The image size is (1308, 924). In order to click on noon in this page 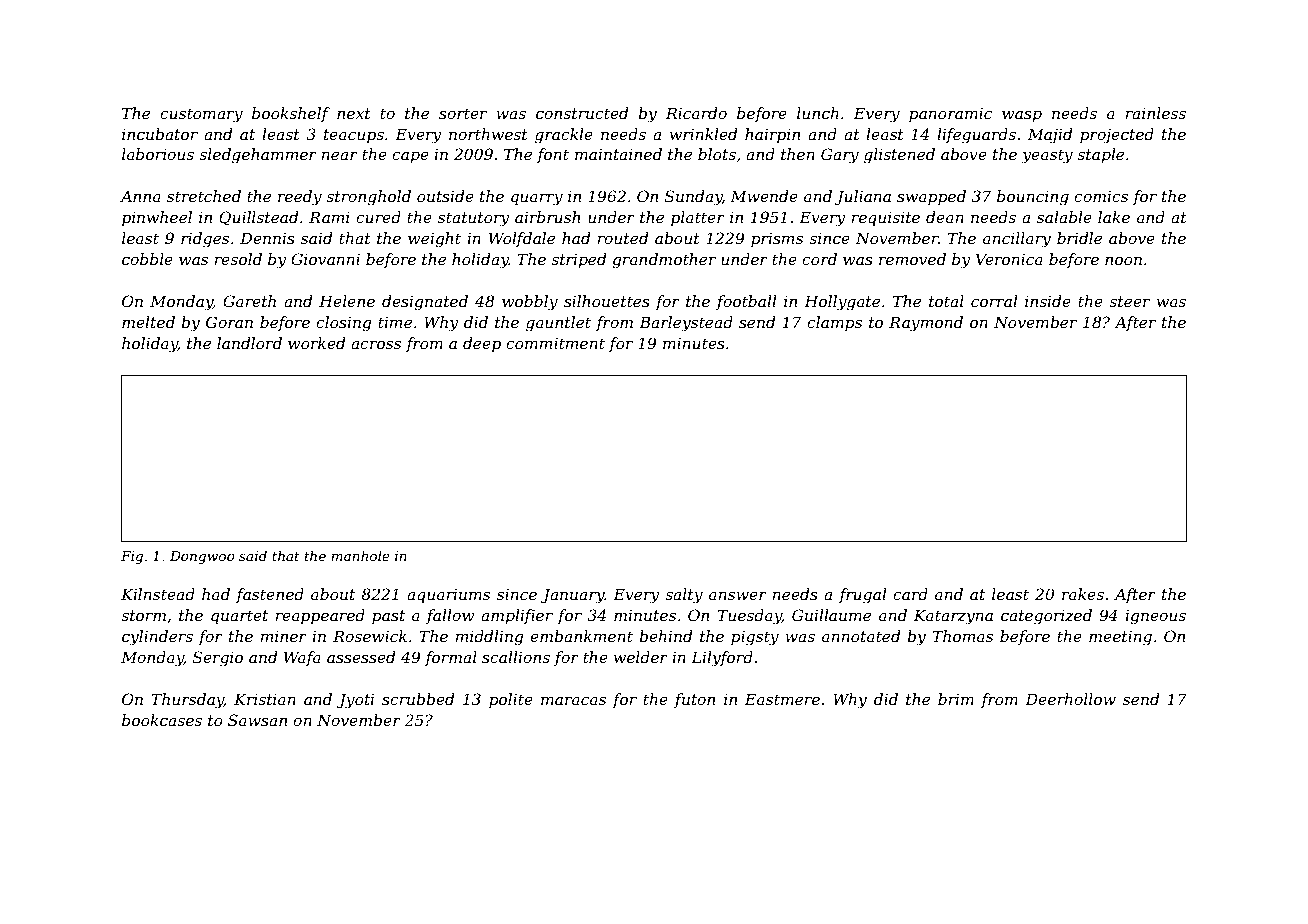, I will do `click(1123, 260)`.
